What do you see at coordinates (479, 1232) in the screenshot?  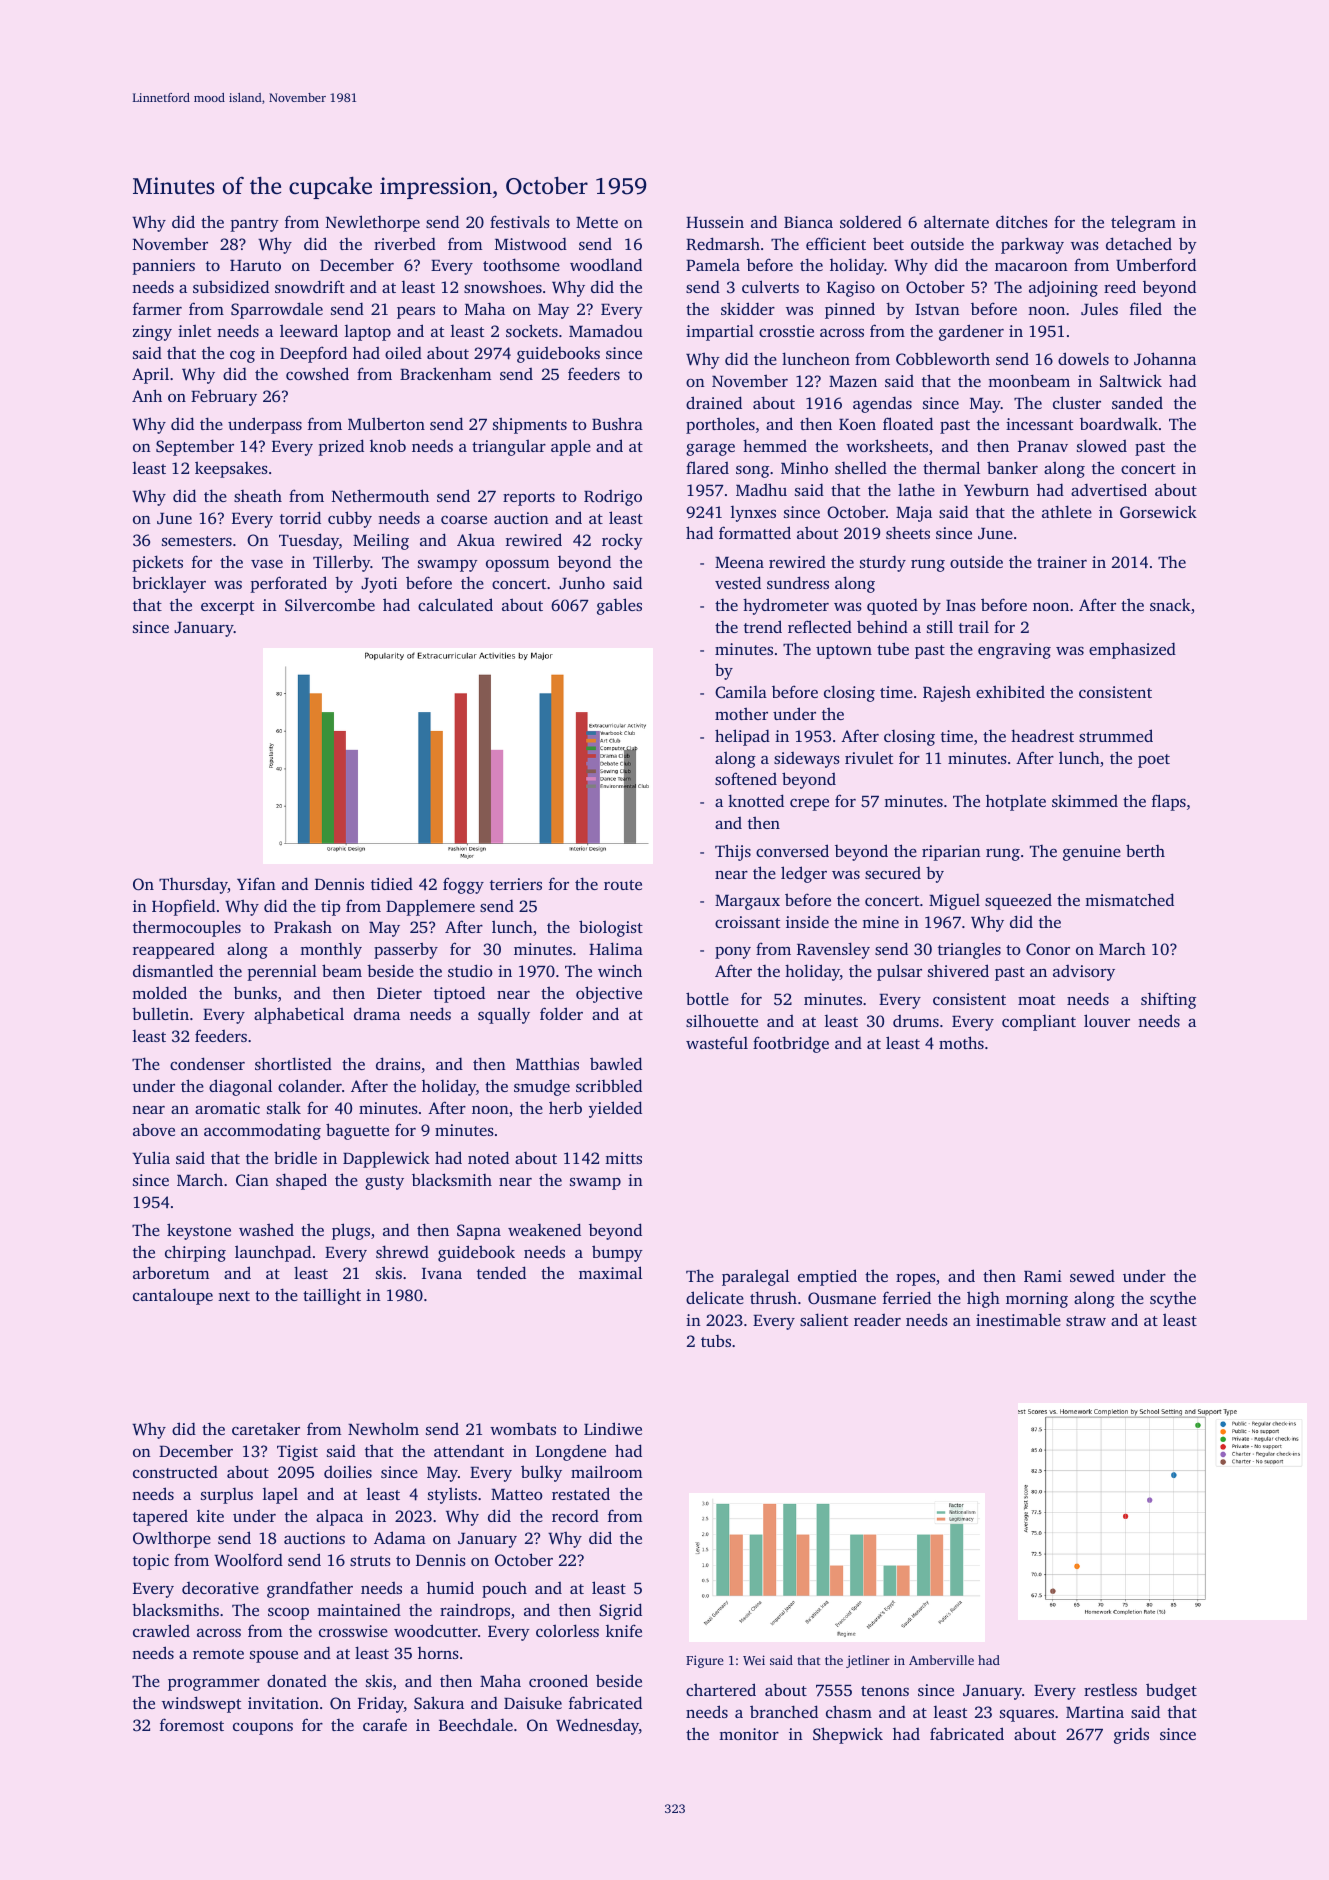 I see `Sapna` at bounding box center [479, 1232].
